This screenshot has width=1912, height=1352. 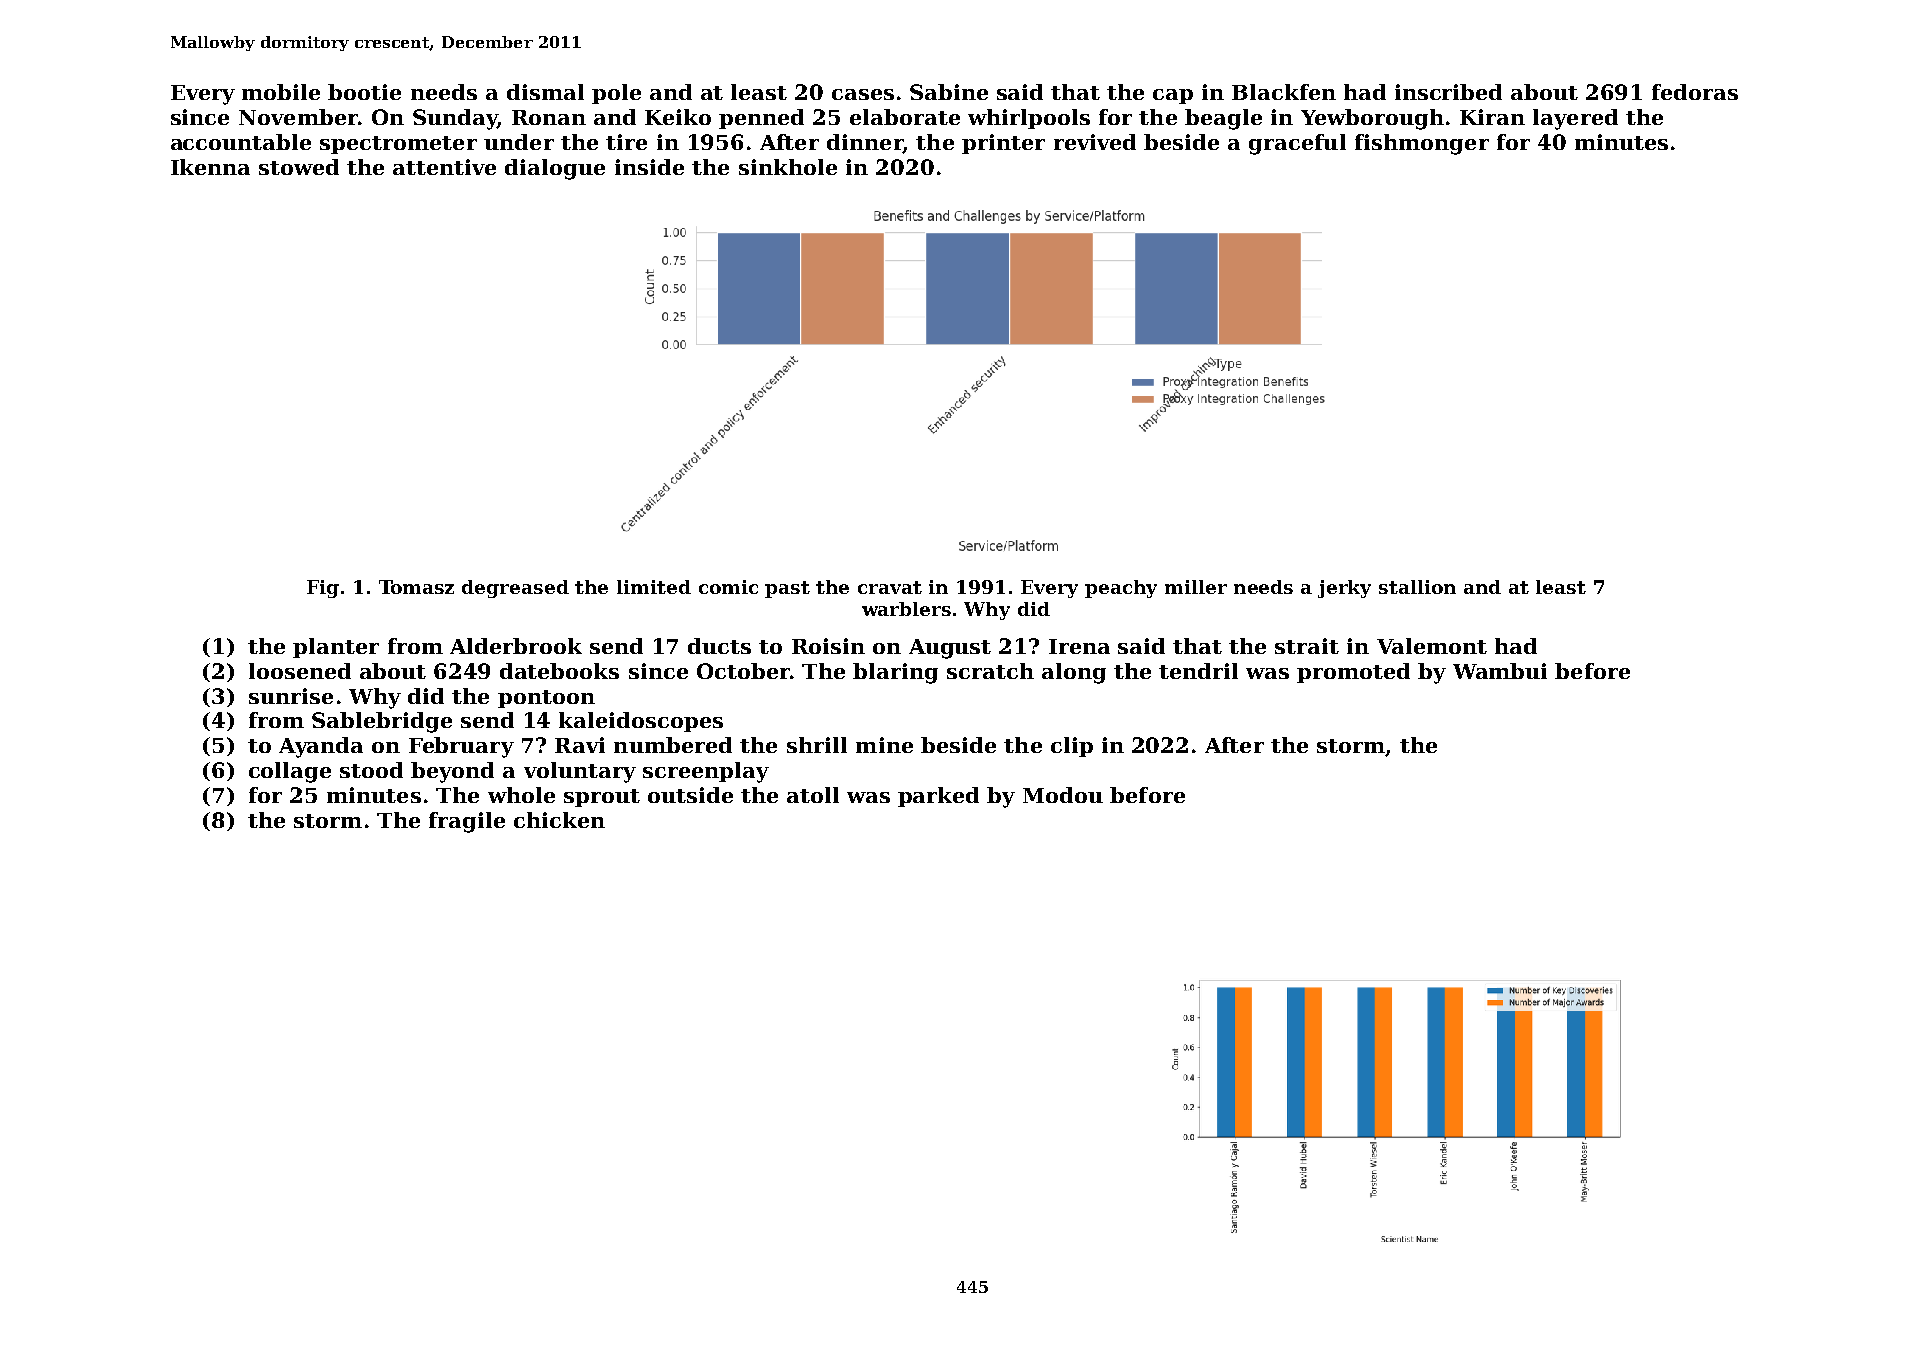 What do you see at coordinates (467, 822) in the screenshot?
I see `fragile` at bounding box center [467, 822].
